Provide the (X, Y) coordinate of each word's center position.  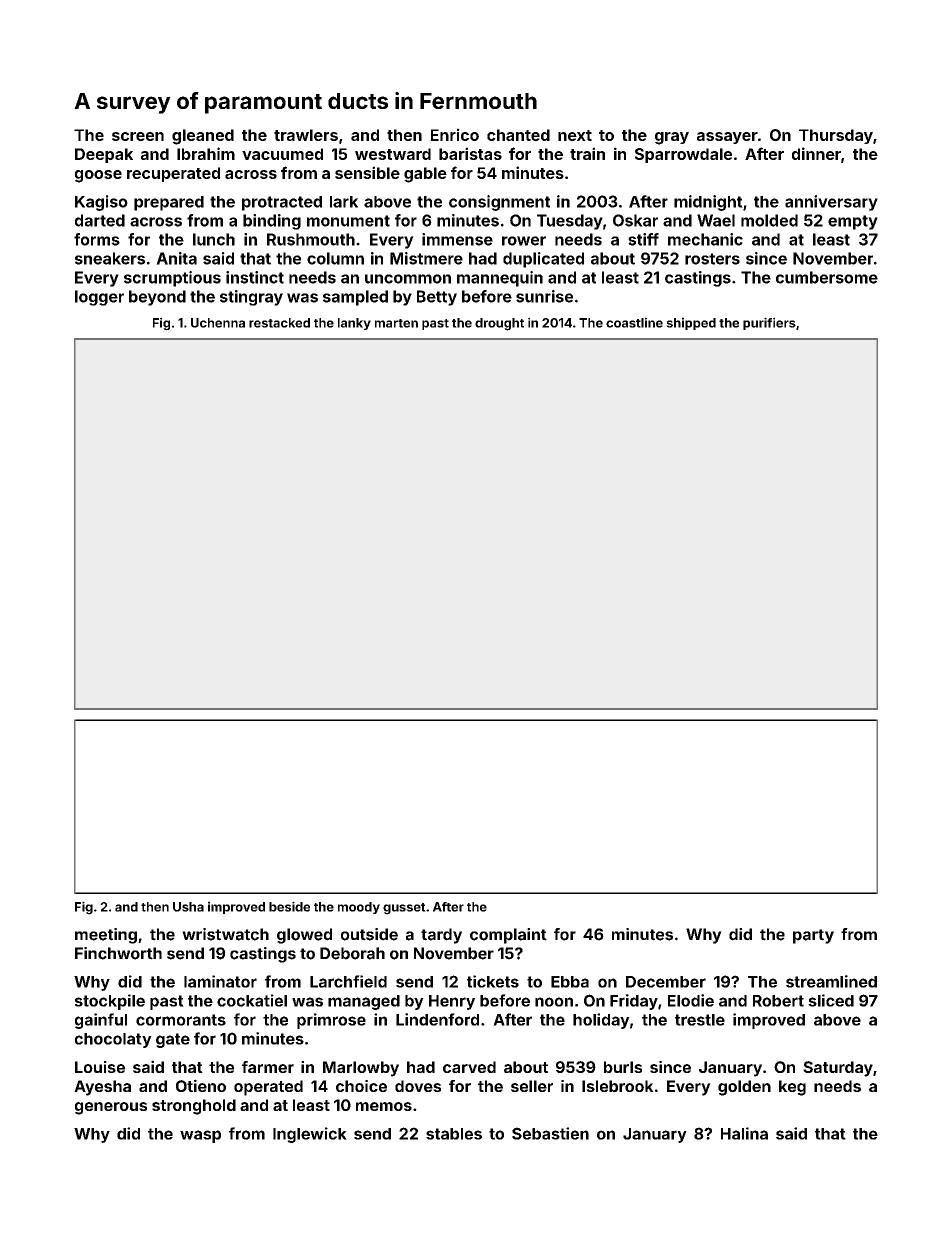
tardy (441, 936)
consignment (499, 203)
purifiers (769, 323)
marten (396, 323)
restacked (279, 323)
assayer (727, 138)
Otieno (201, 1085)
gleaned (203, 137)
